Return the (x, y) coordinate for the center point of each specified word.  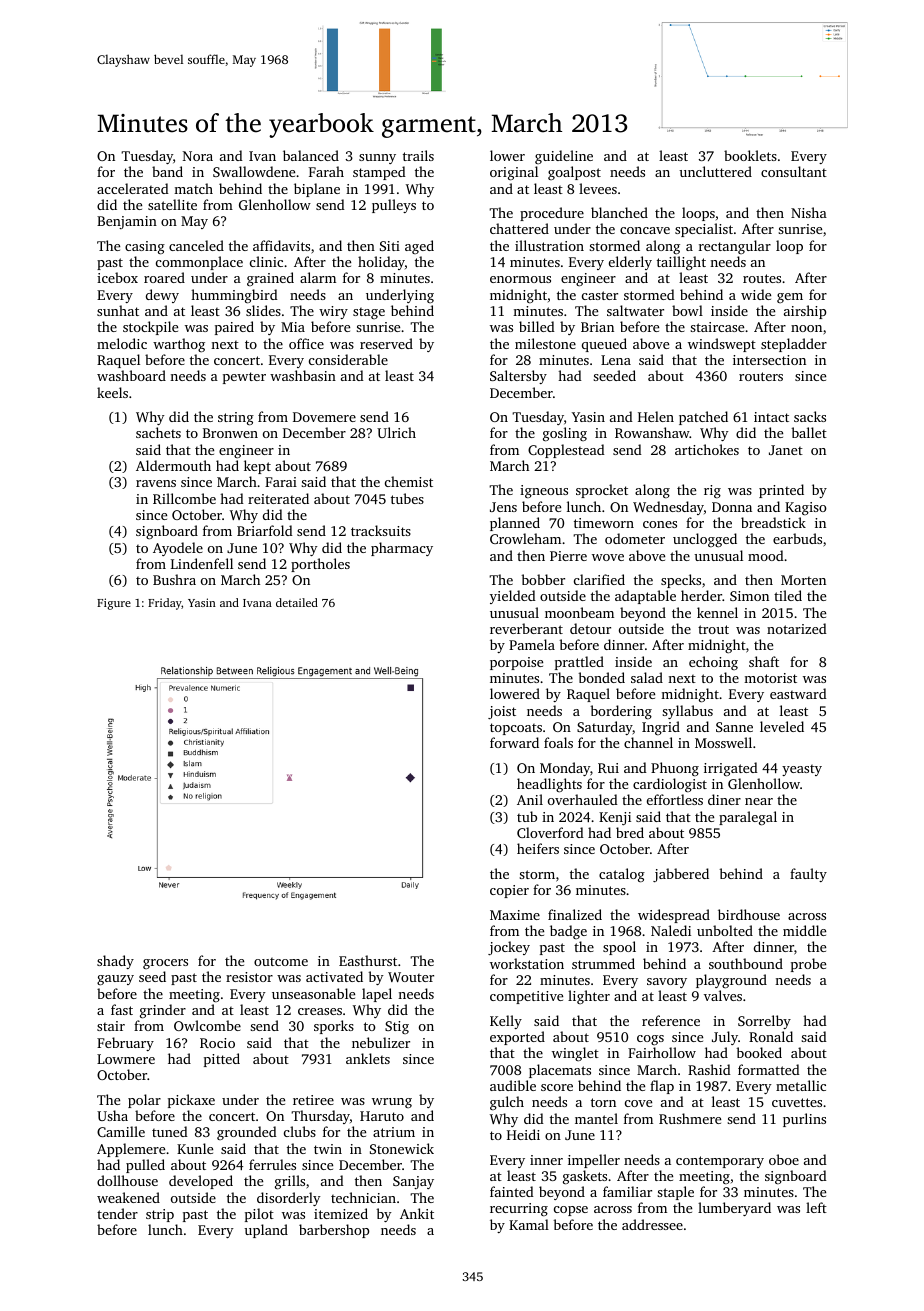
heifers (538, 848)
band (167, 171)
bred (630, 832)
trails (418, 155)
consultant (794, 171)
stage (369, 313)
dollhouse (127, 1180)
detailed (297, 602)
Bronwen (230, 433)
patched (703, 418)
